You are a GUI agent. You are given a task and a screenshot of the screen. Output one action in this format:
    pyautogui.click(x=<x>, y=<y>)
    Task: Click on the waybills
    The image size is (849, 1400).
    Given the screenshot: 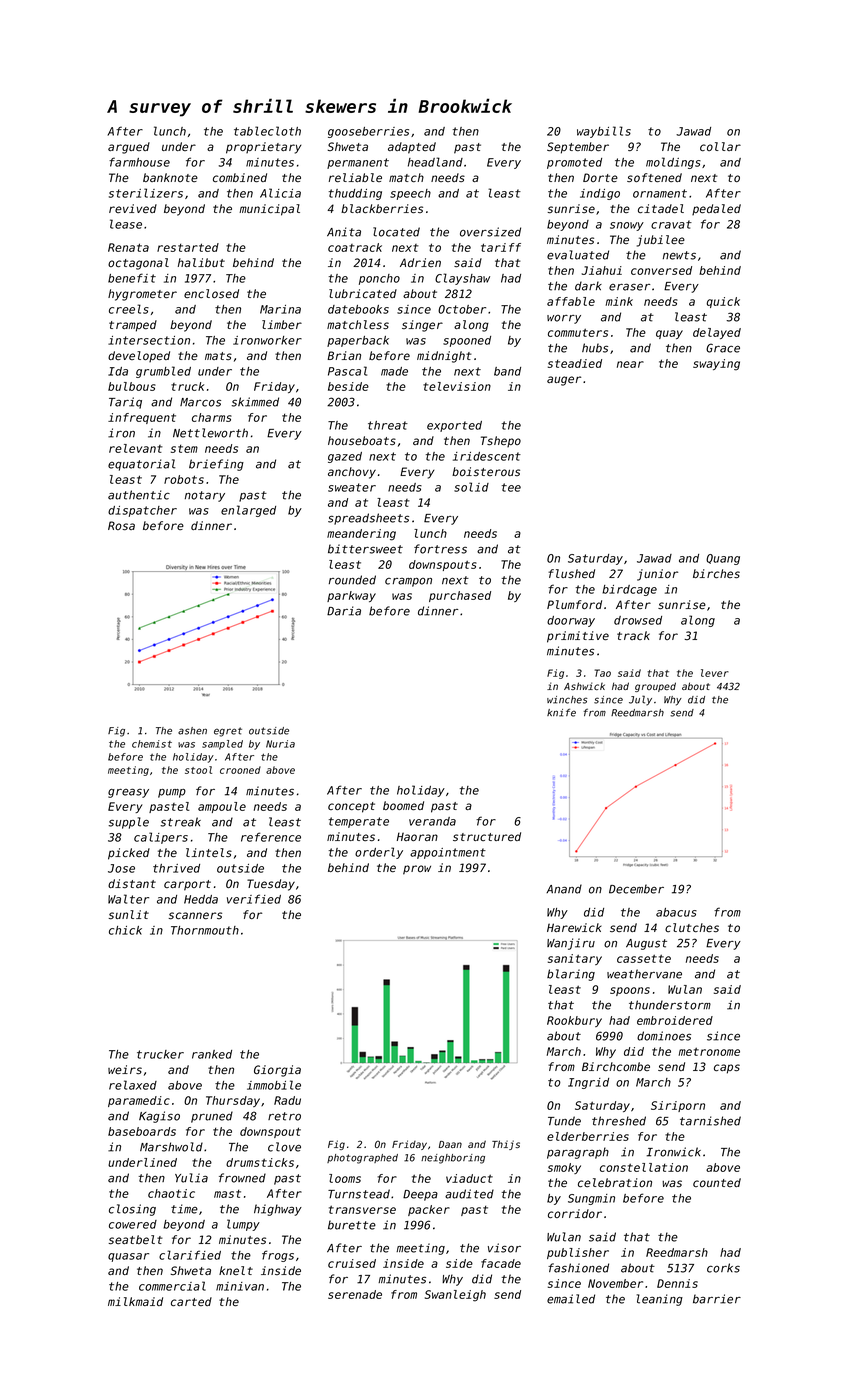 What is the action you would take?
    pyautogui.click(x=604, y=132)
